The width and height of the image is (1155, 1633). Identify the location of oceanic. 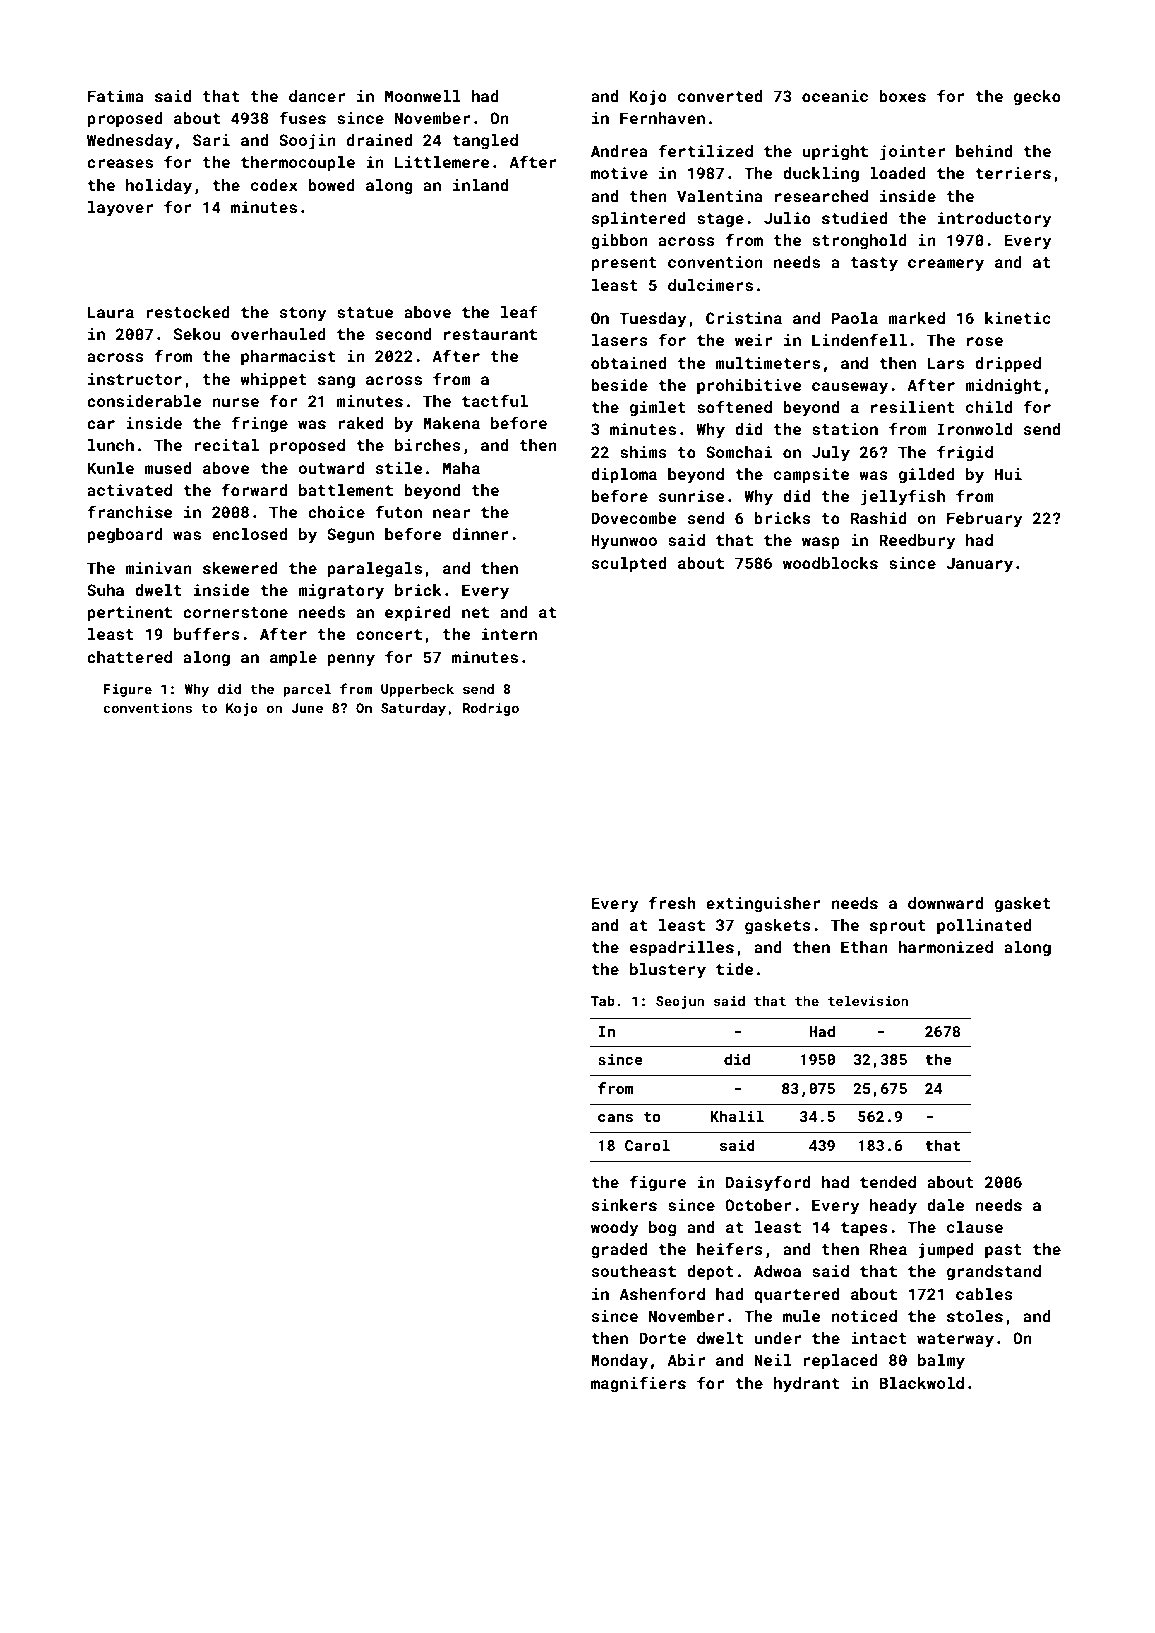
(835, 96).
